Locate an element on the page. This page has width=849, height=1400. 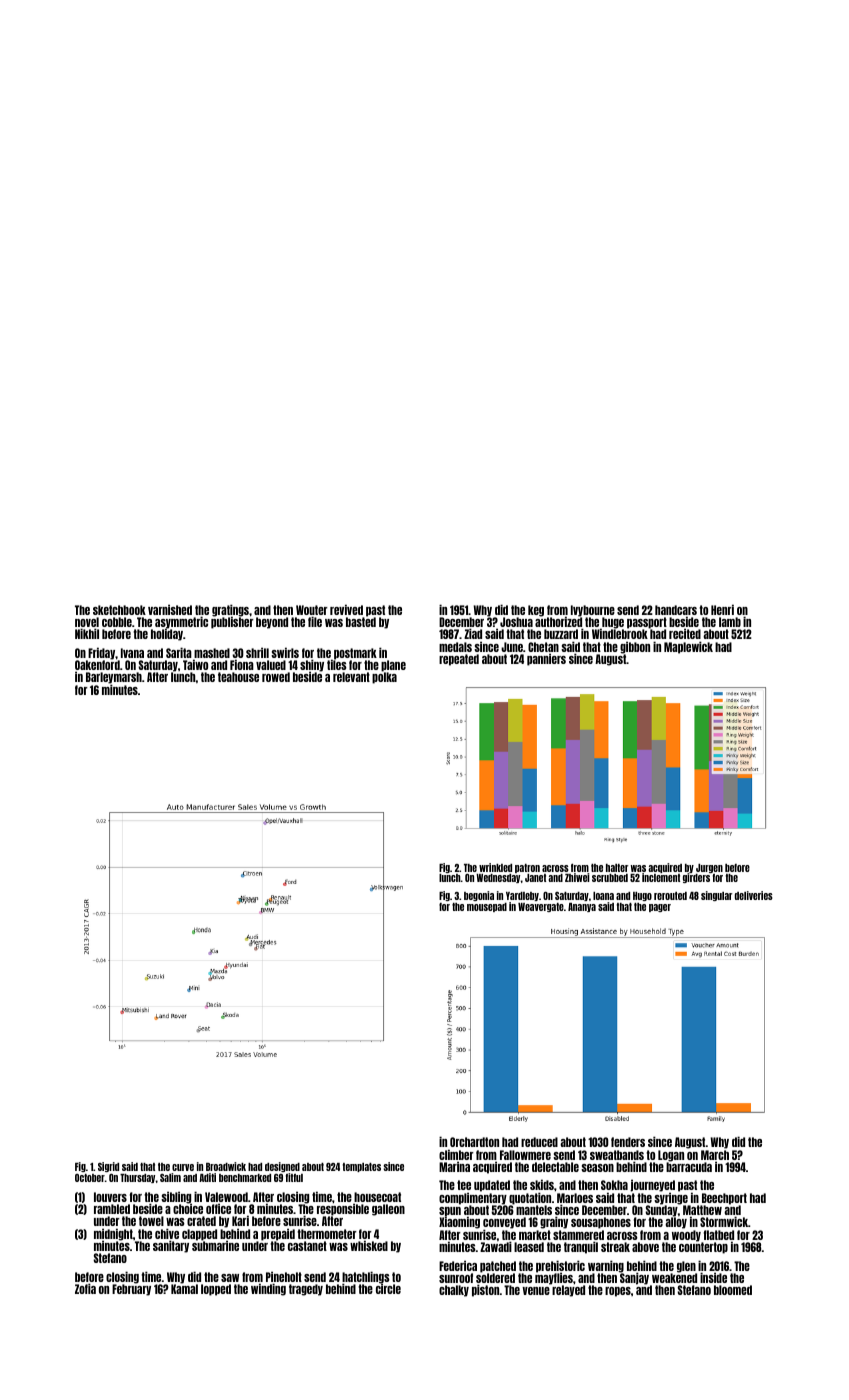
gibbon is located at coordinates (635, 647).
